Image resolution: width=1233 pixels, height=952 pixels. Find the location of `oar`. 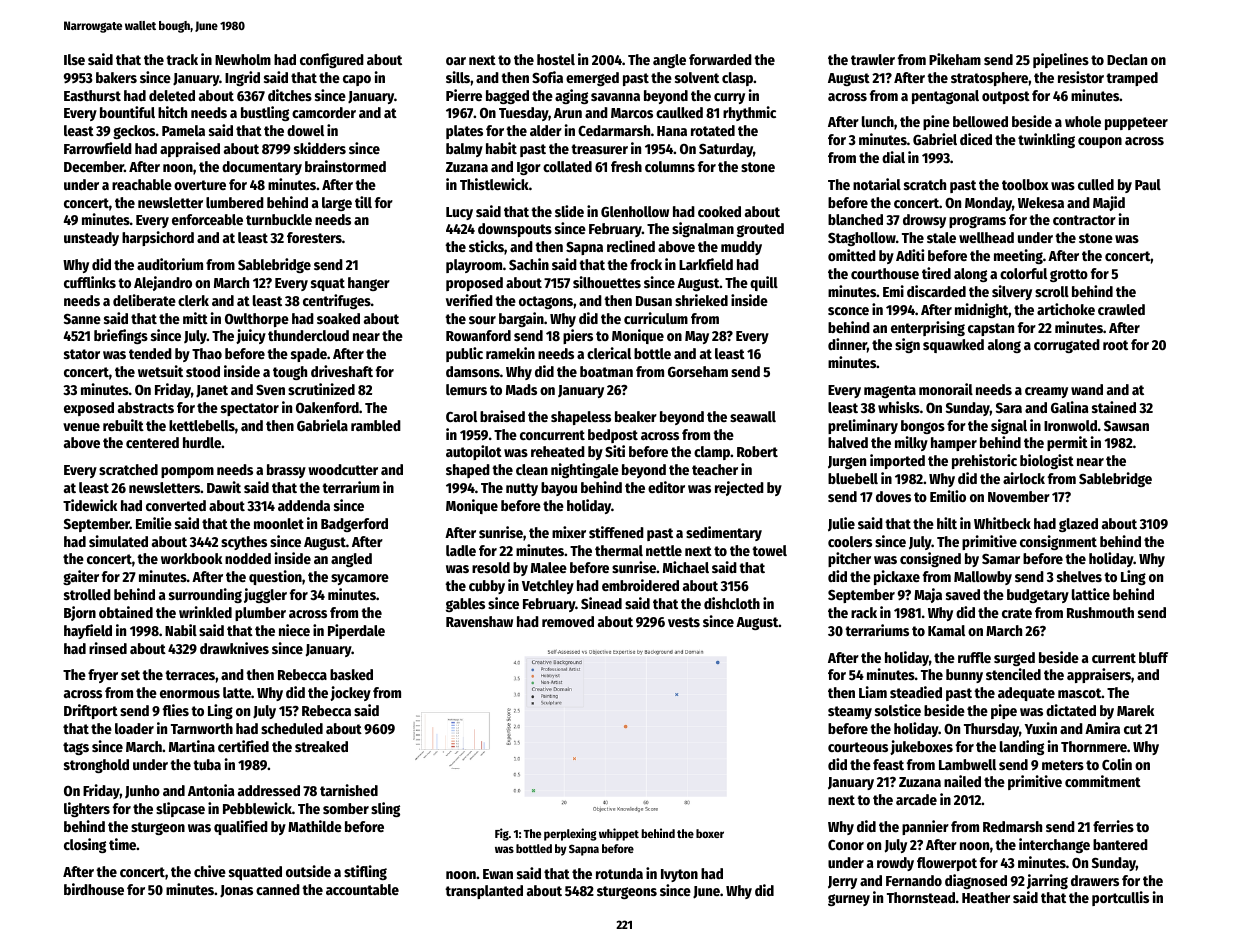

oar is located at coordinates (456, 61).
